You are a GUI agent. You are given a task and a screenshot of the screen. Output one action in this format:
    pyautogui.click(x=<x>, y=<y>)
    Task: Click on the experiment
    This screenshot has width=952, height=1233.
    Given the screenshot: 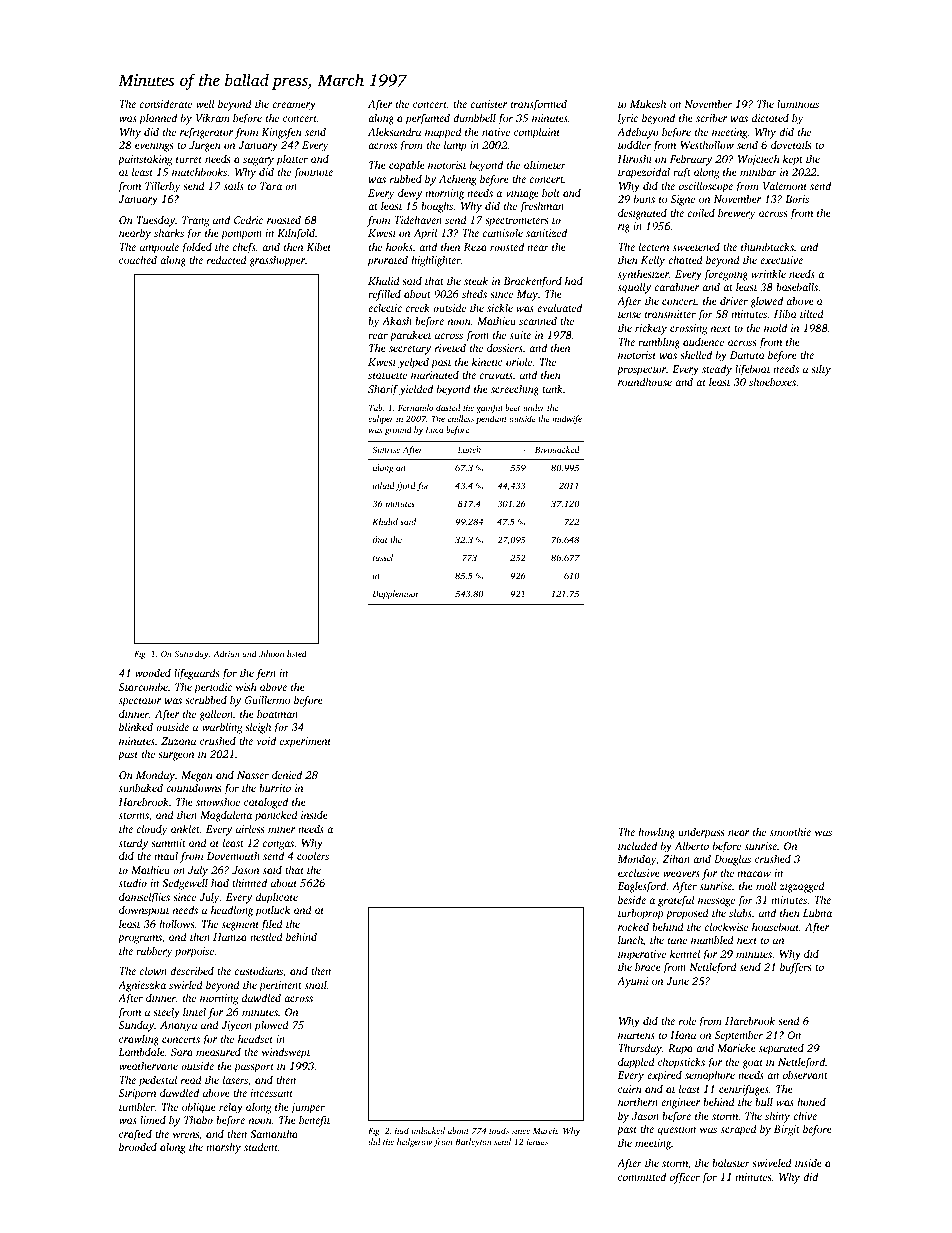 What is the action you would take?
    pyautogui.click(x=305, y=742)
